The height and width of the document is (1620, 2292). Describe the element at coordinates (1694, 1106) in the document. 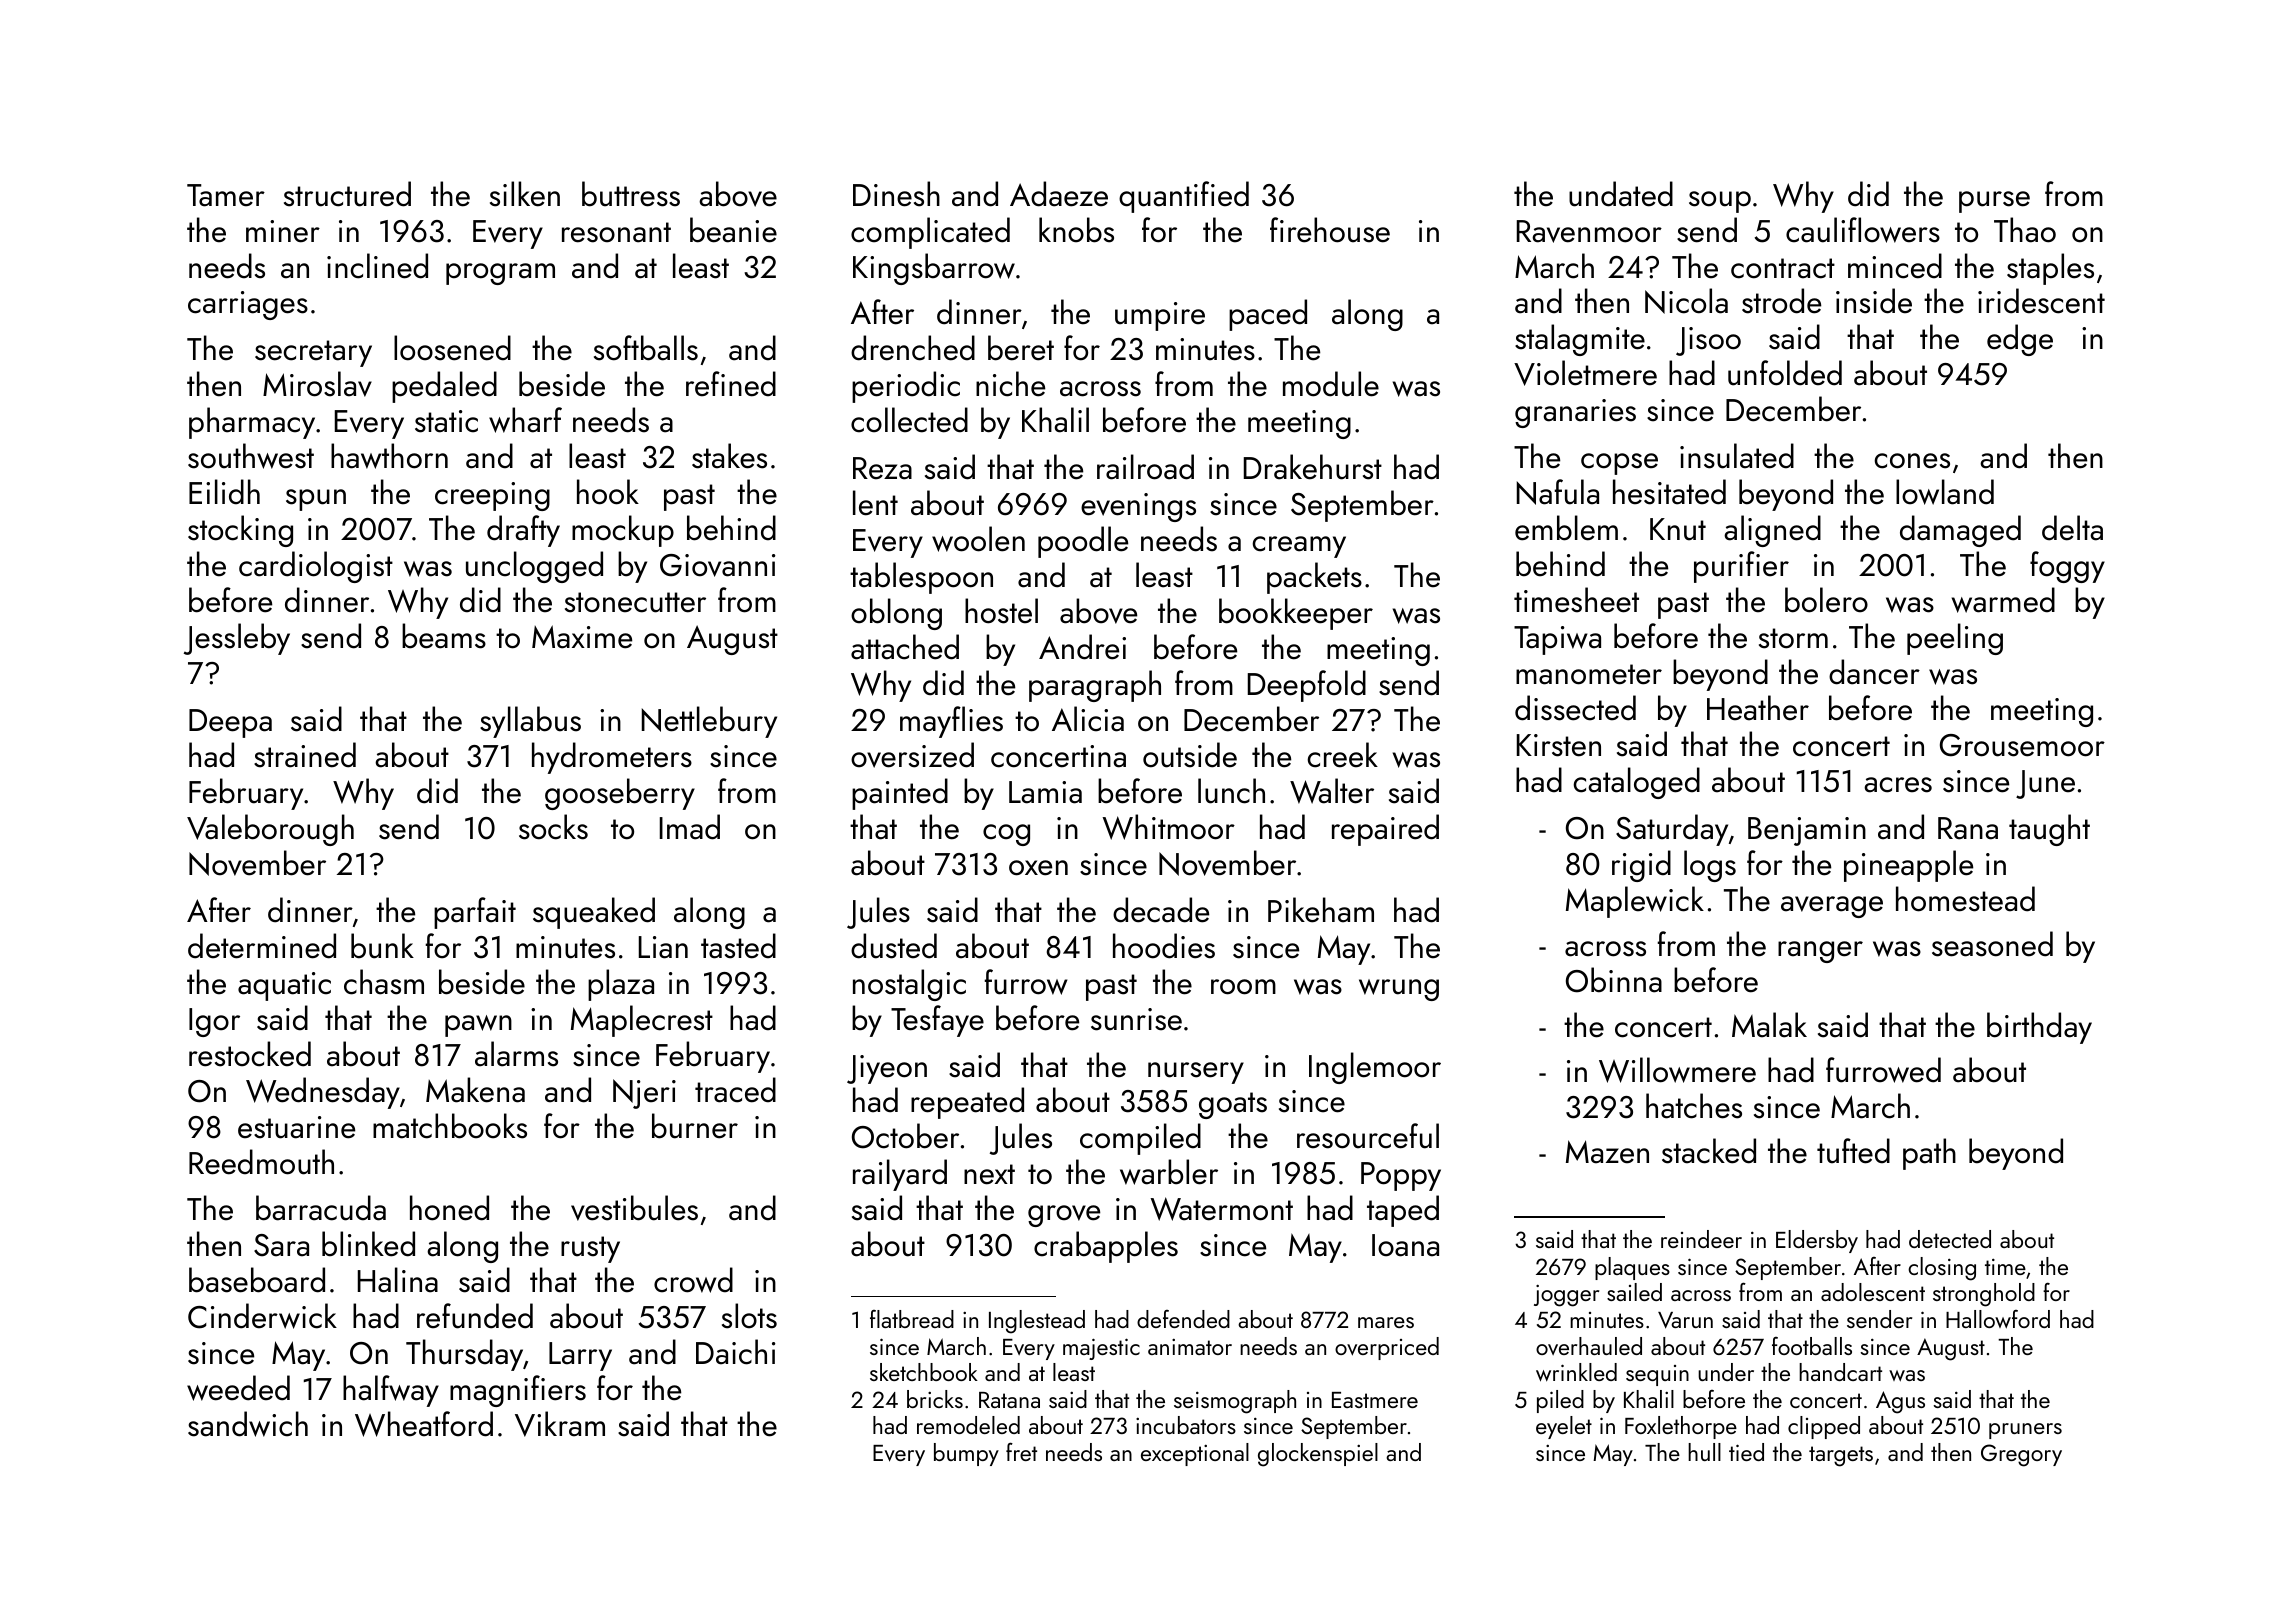

I see `hatches` at that location.
